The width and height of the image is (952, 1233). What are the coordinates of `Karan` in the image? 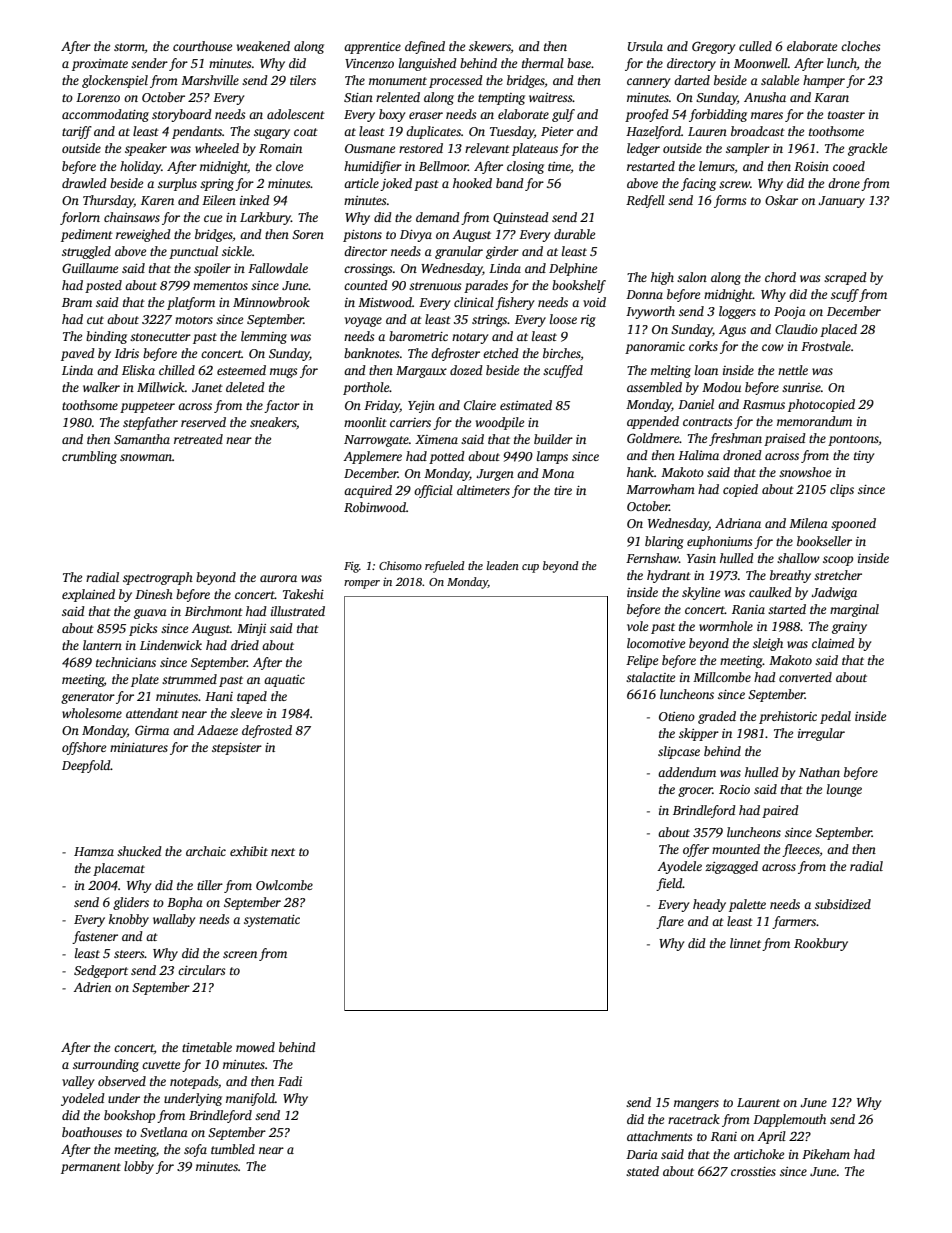 It's located at (831, 97).
